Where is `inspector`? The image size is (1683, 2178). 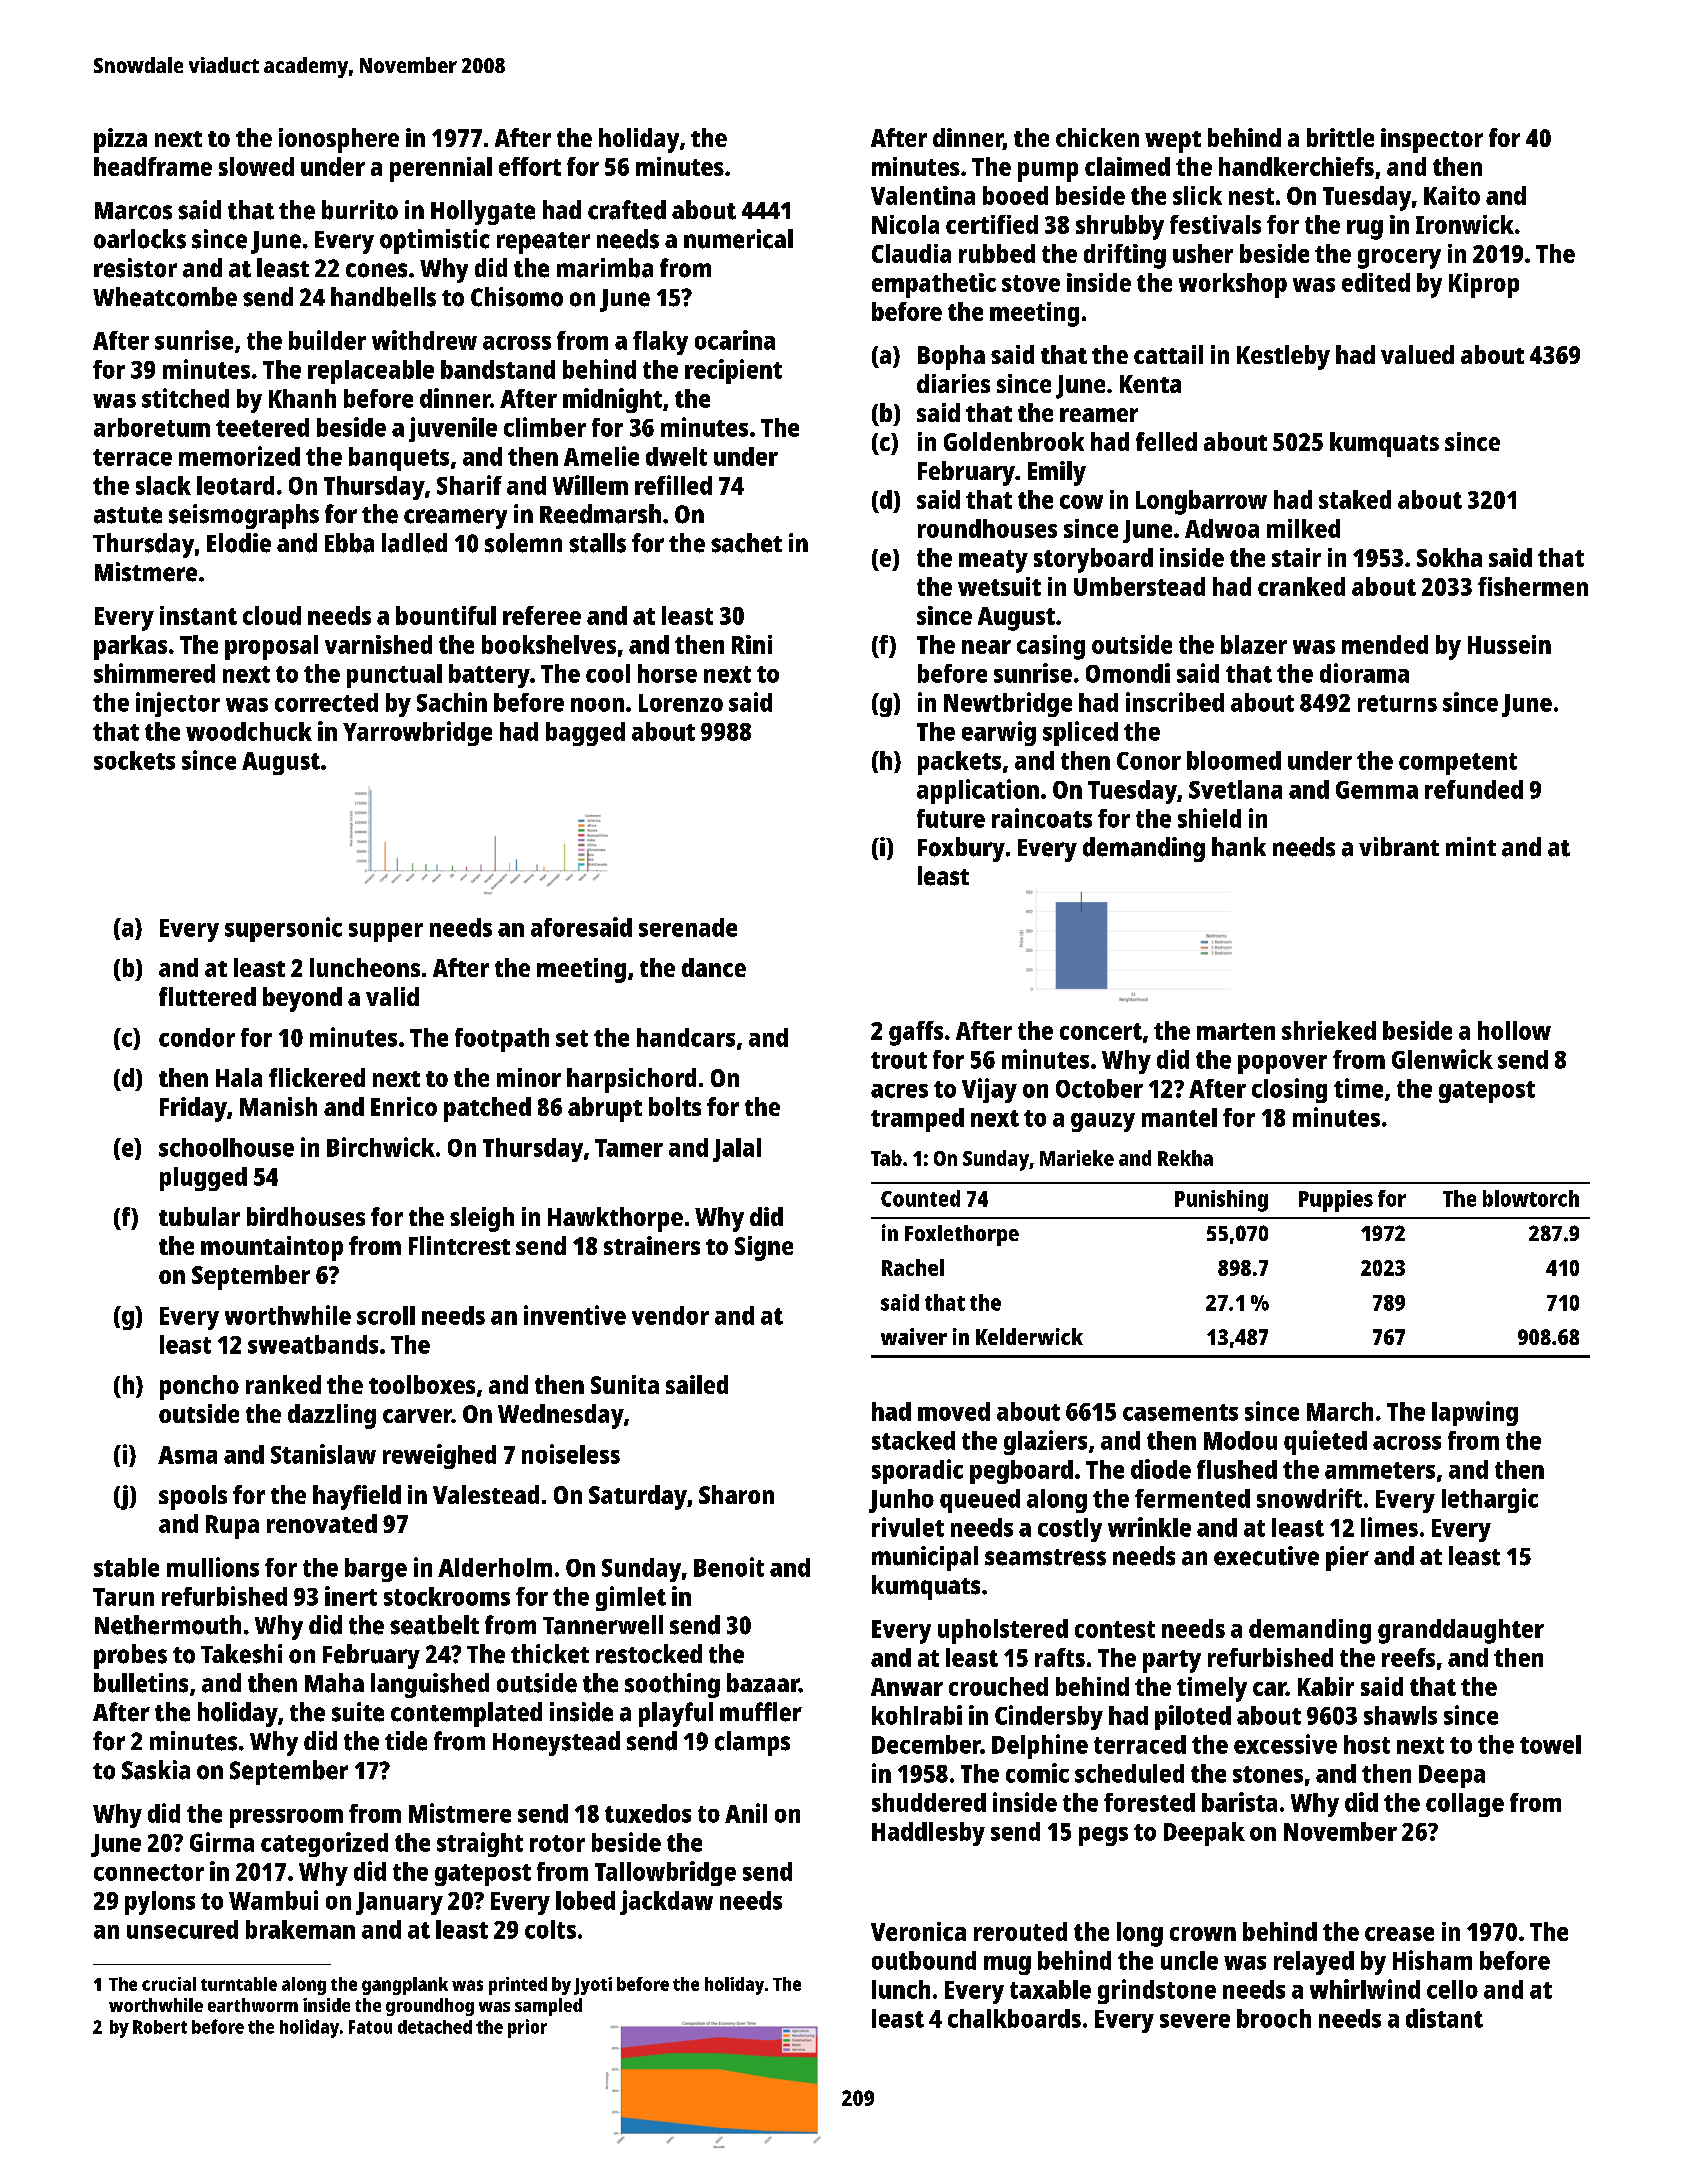
inspector is located at coordinates (1432, 140).
